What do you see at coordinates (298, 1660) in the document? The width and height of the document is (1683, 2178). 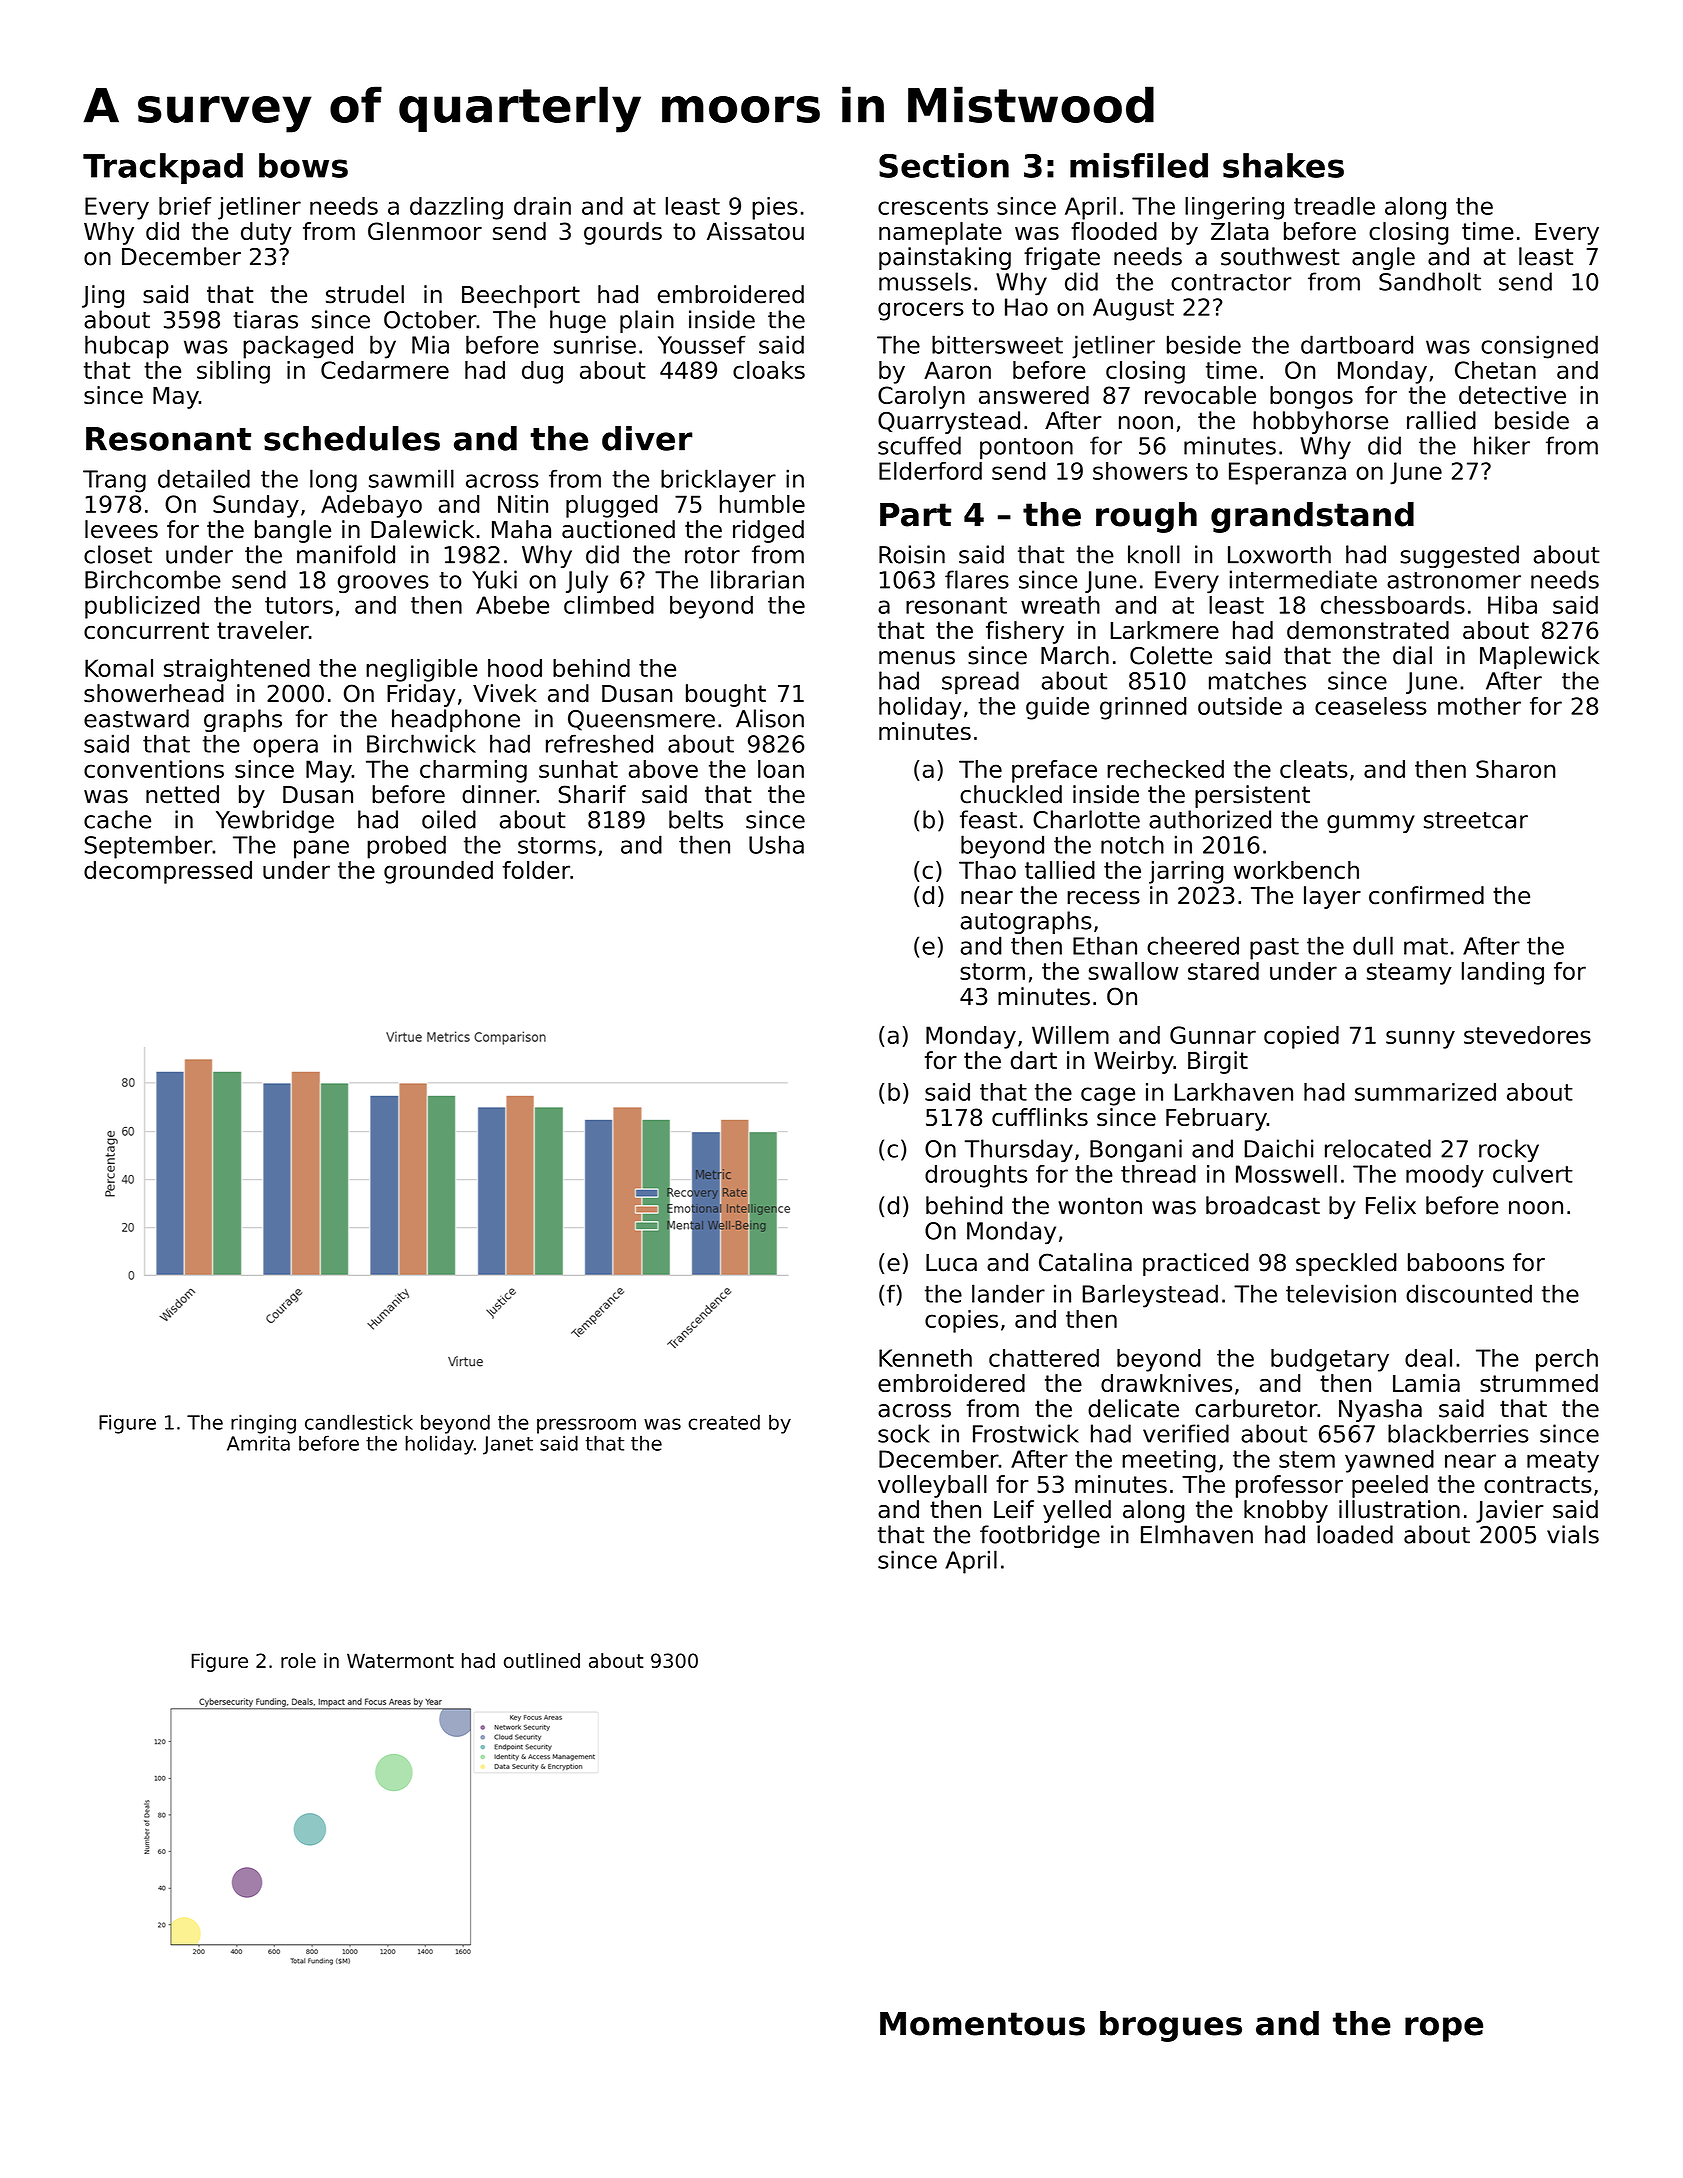 I see `role` at bounding box center [298, 1660].
